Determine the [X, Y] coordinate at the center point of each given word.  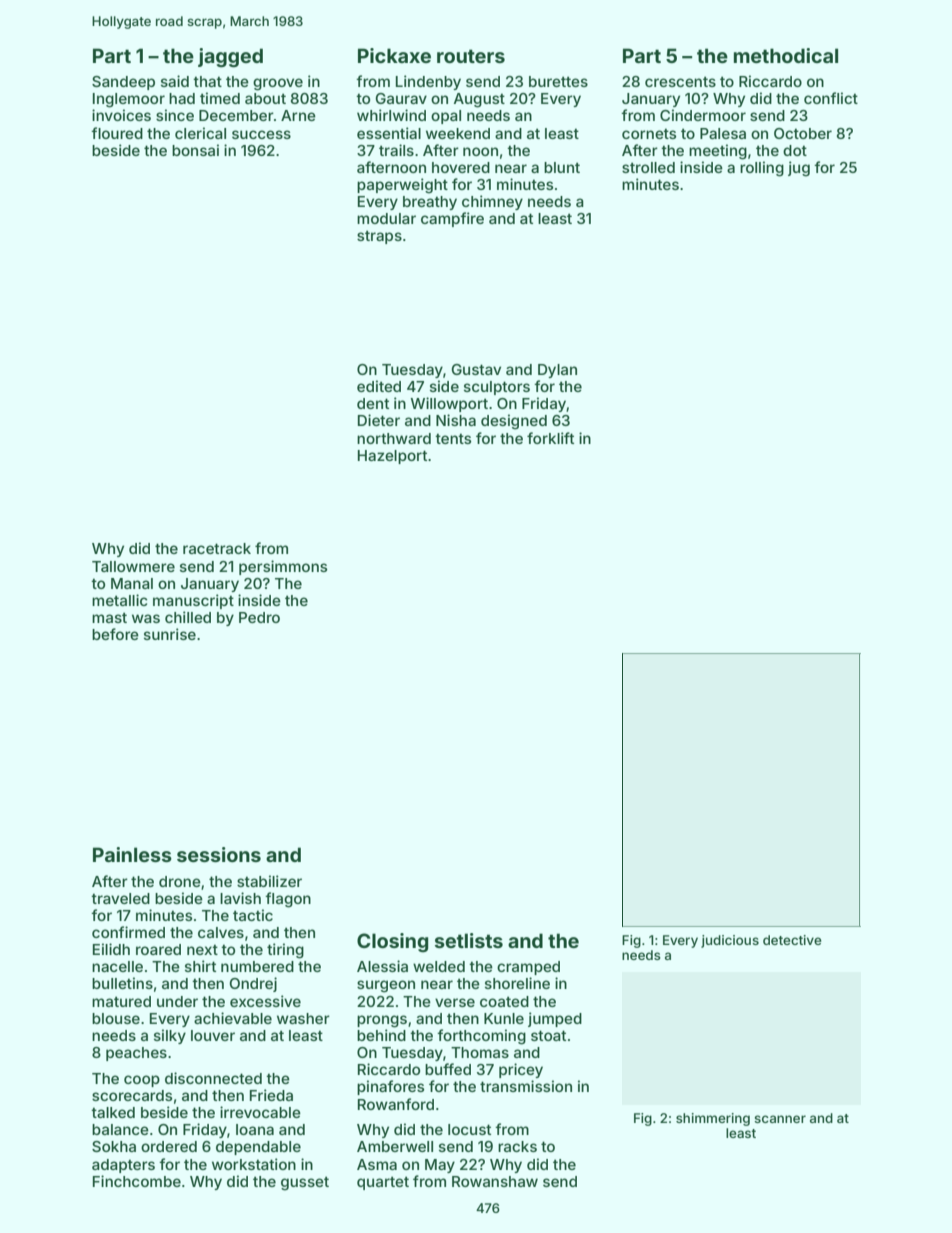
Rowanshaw [495, 1181]
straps [379, 237]
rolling [762, 169]
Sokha [114, 1146]
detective [792, 940]
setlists [469, 940]
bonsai [195, 150]
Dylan [557, 371]
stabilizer [269, 881]
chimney [492, 202]
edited [379, 386]
